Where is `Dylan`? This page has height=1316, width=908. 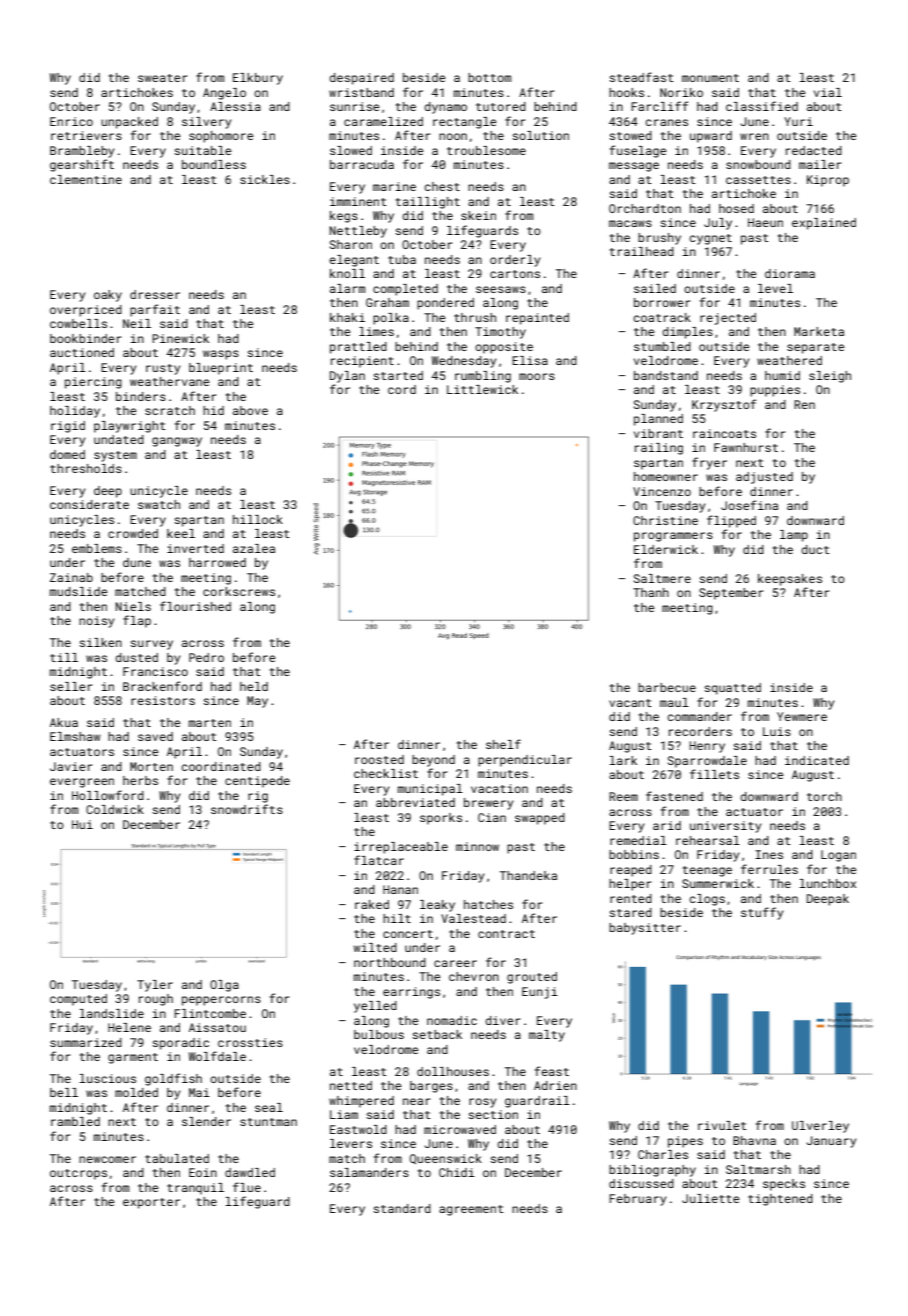 Dylan is located at coordinates (347, 377).
